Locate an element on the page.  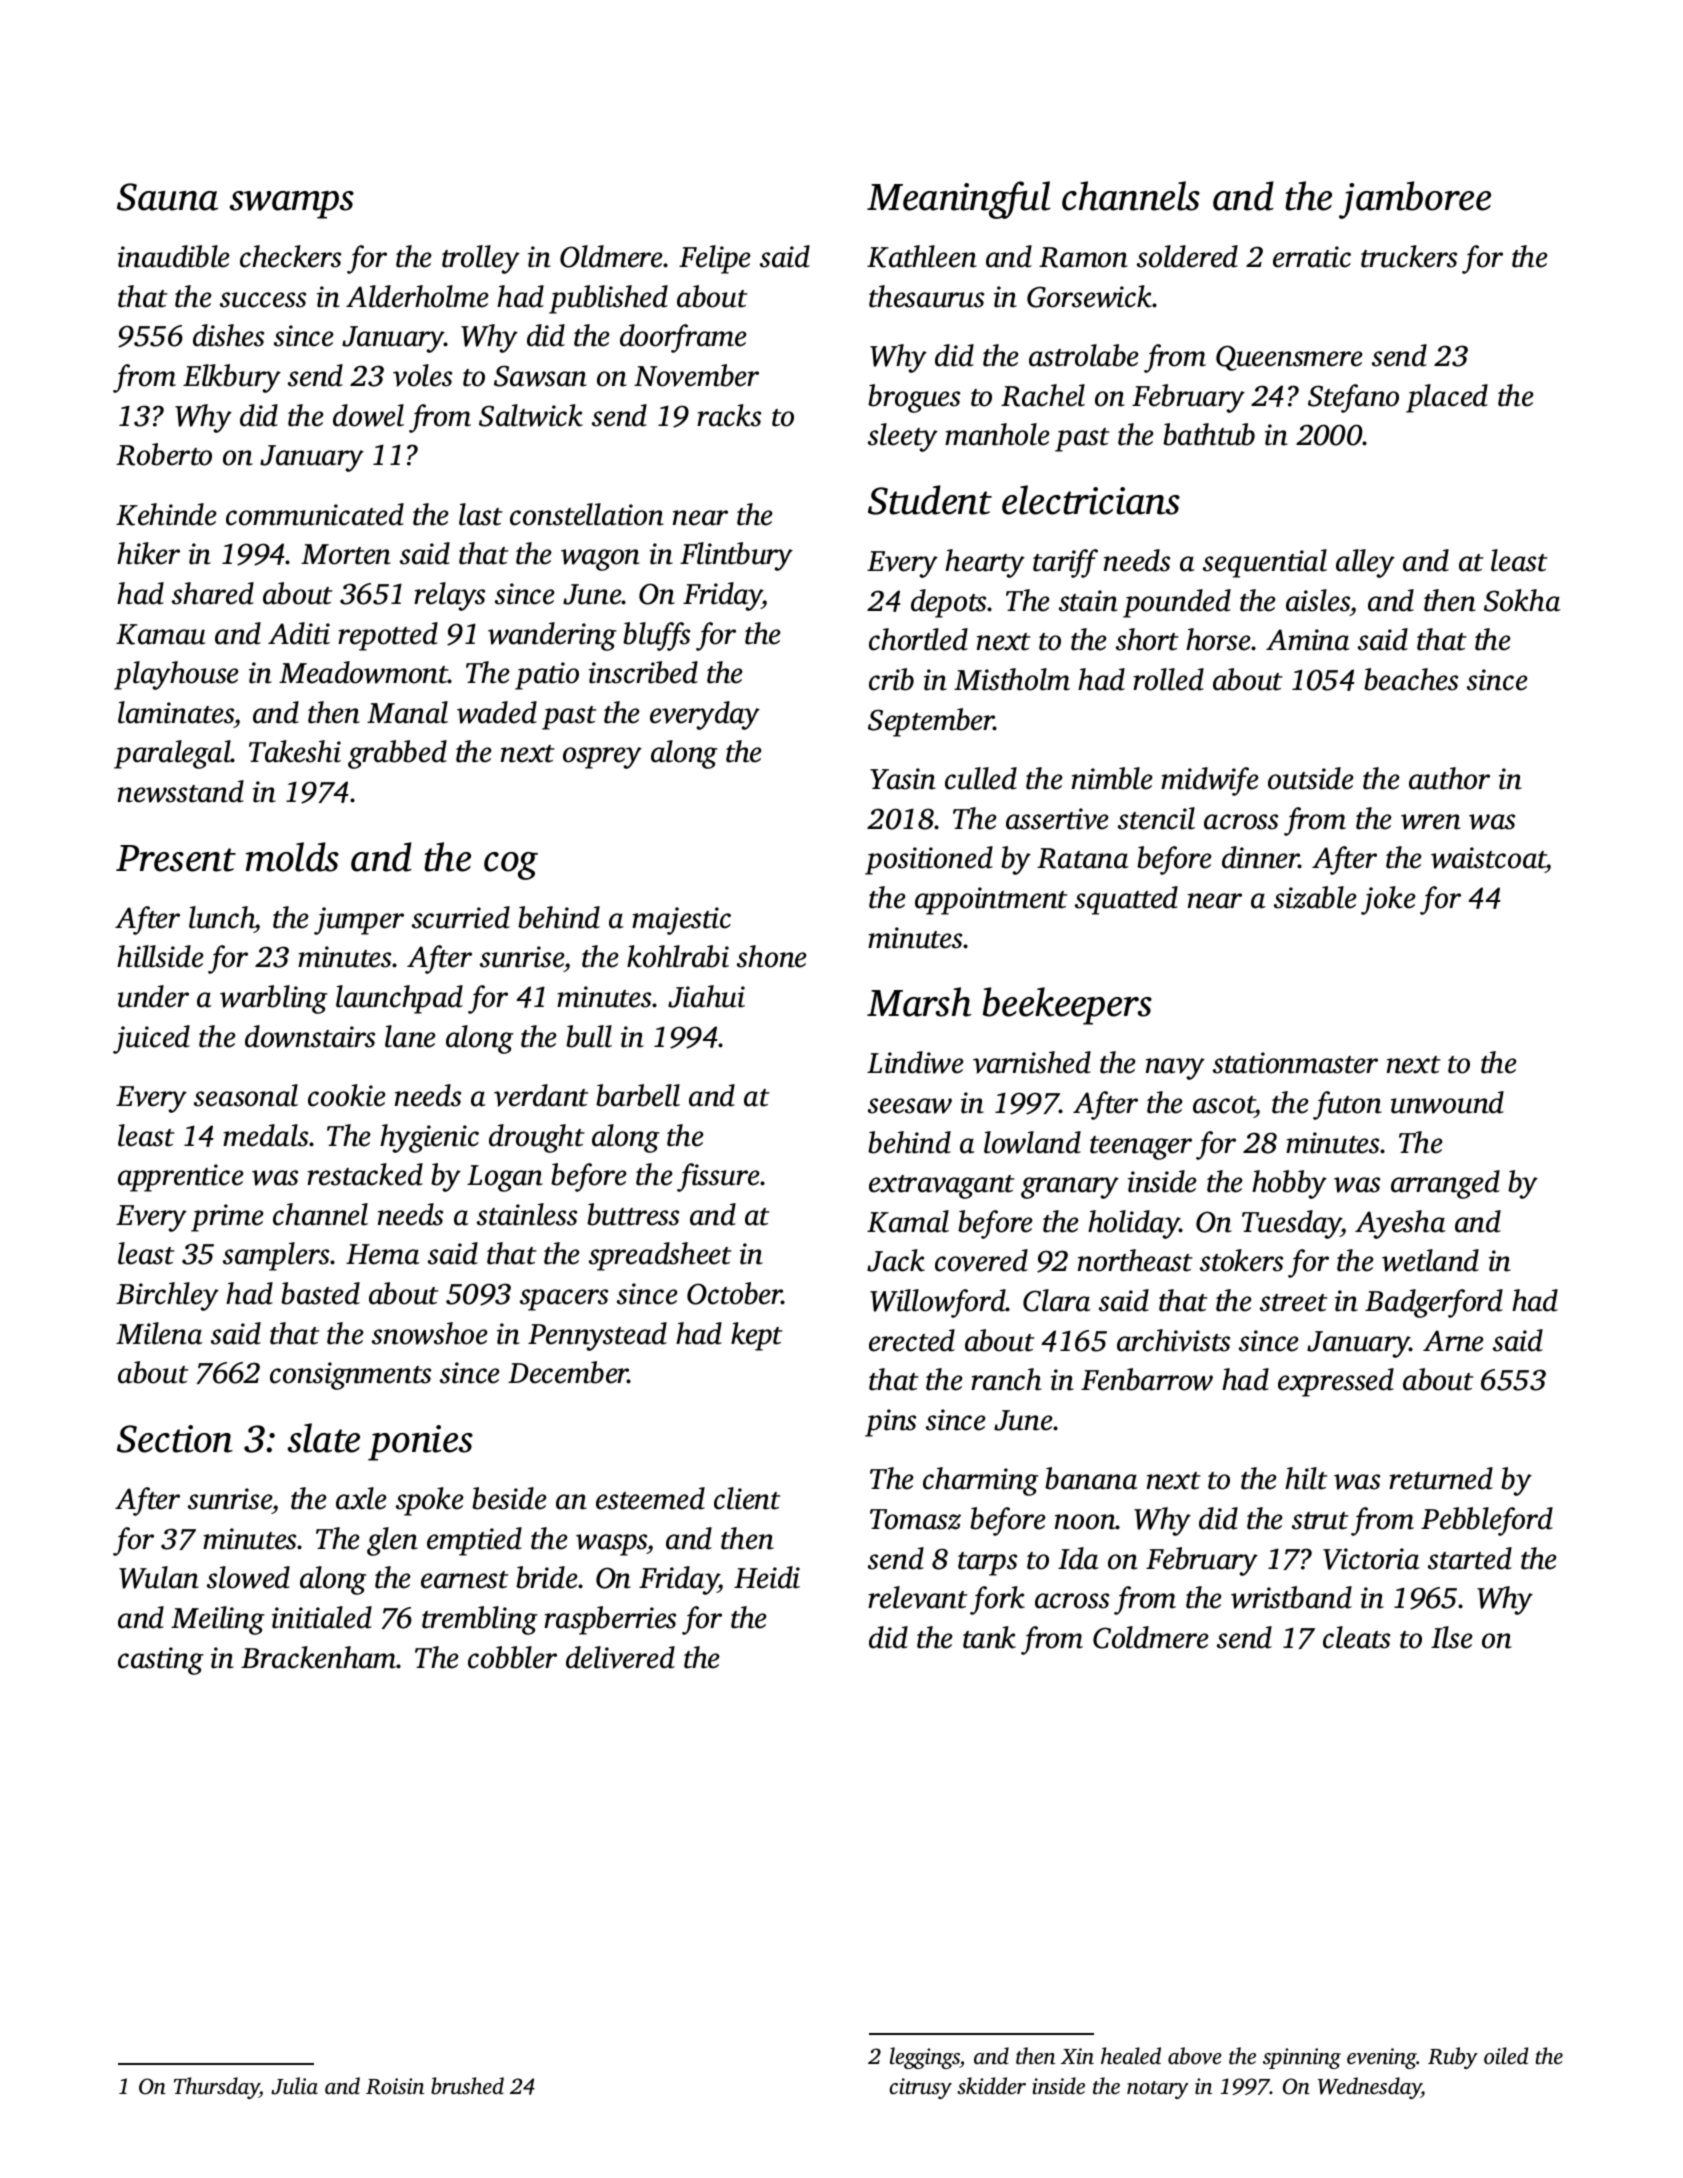
wagon is located at coordinates (600, 560).
